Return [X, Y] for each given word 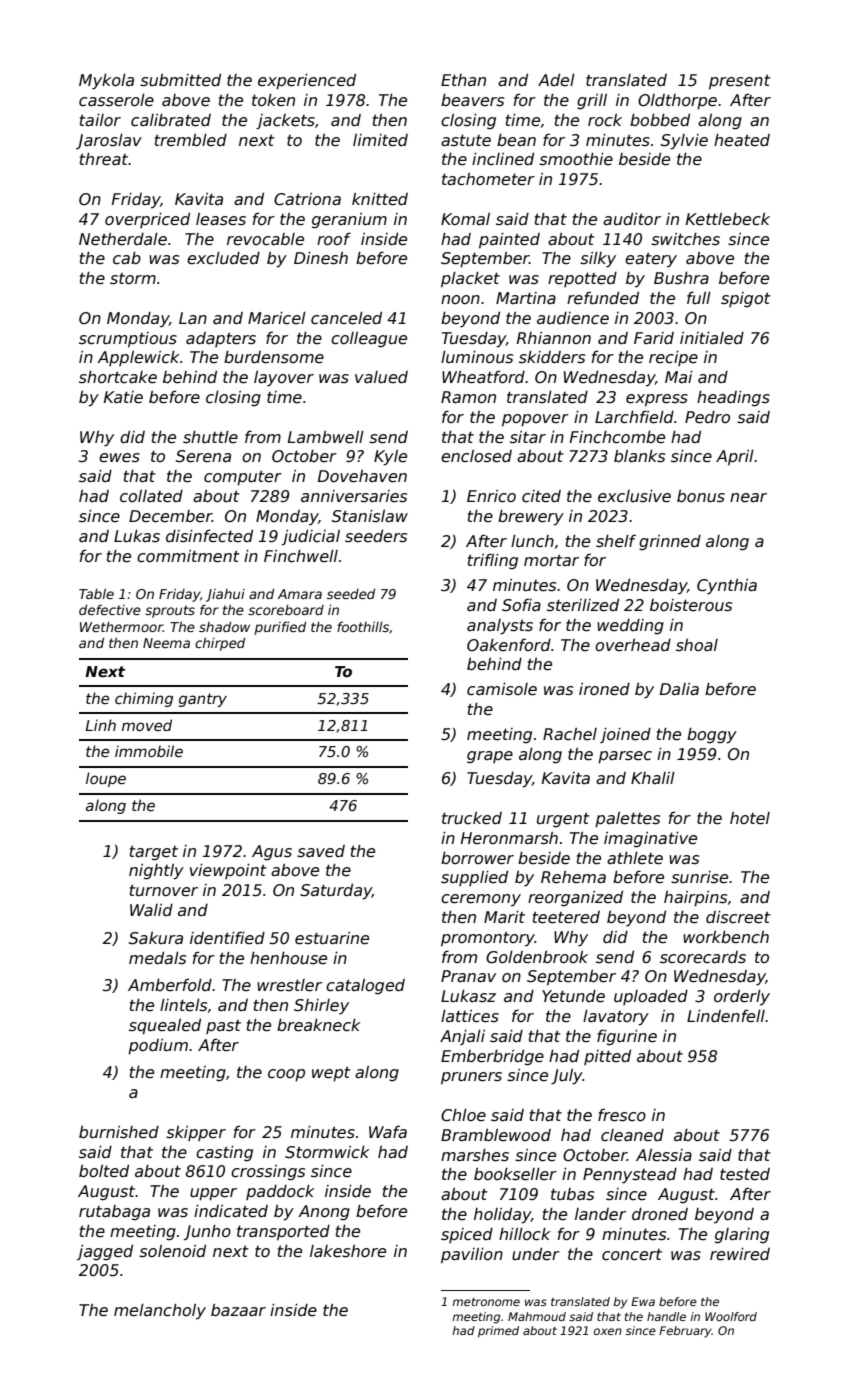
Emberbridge [492, 1058]
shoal [697, 645]
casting [224, 1154]
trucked [472, 818]
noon [460, 299]
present [740, 82]
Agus [272, 853]
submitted [180, 80]
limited [380, 140]
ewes [119, 458]
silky [598, 260]
